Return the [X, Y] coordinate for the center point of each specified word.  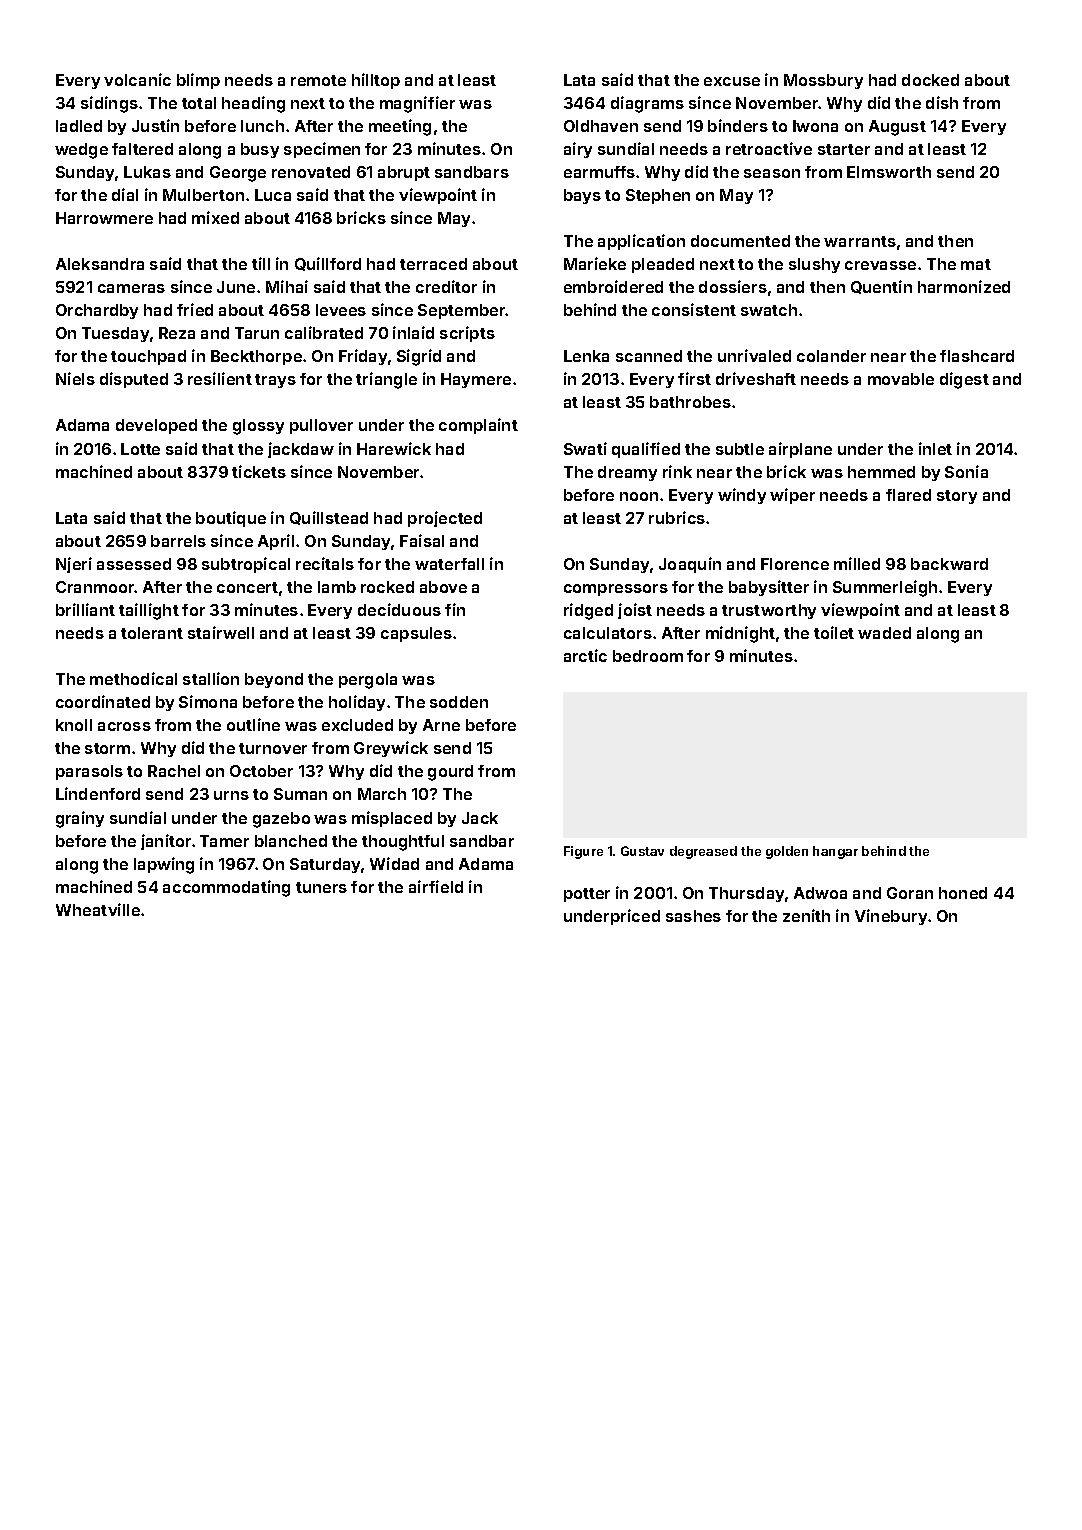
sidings [109, 104]
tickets [259, 471]
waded [884, 633]
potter [587, 895]
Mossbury [823, 81]
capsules [416, 634]
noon [639, 496]
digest [964, 380]
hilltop [376, 81]
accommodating [226, 888]
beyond [274, 680]
